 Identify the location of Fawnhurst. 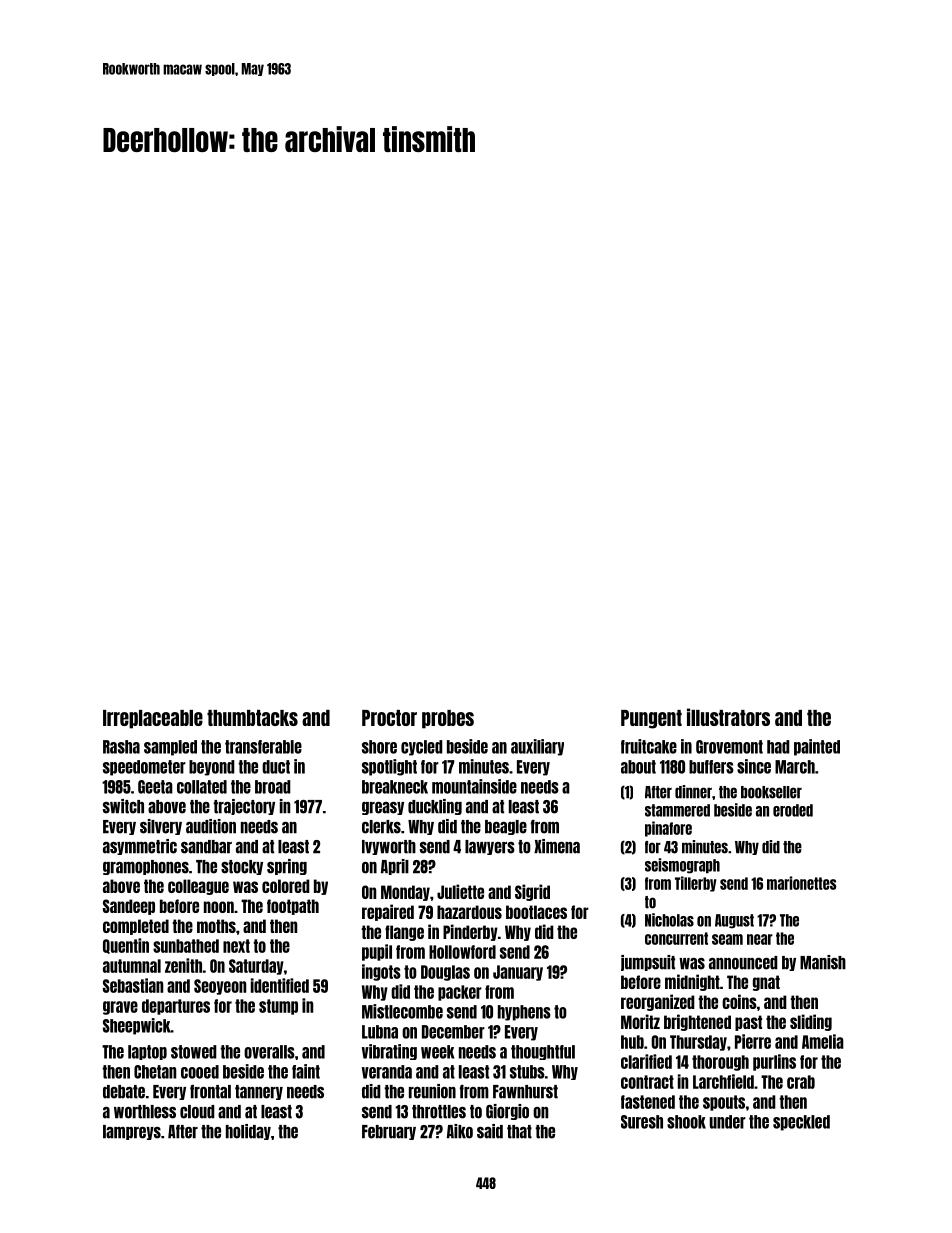
(525, 1092).
